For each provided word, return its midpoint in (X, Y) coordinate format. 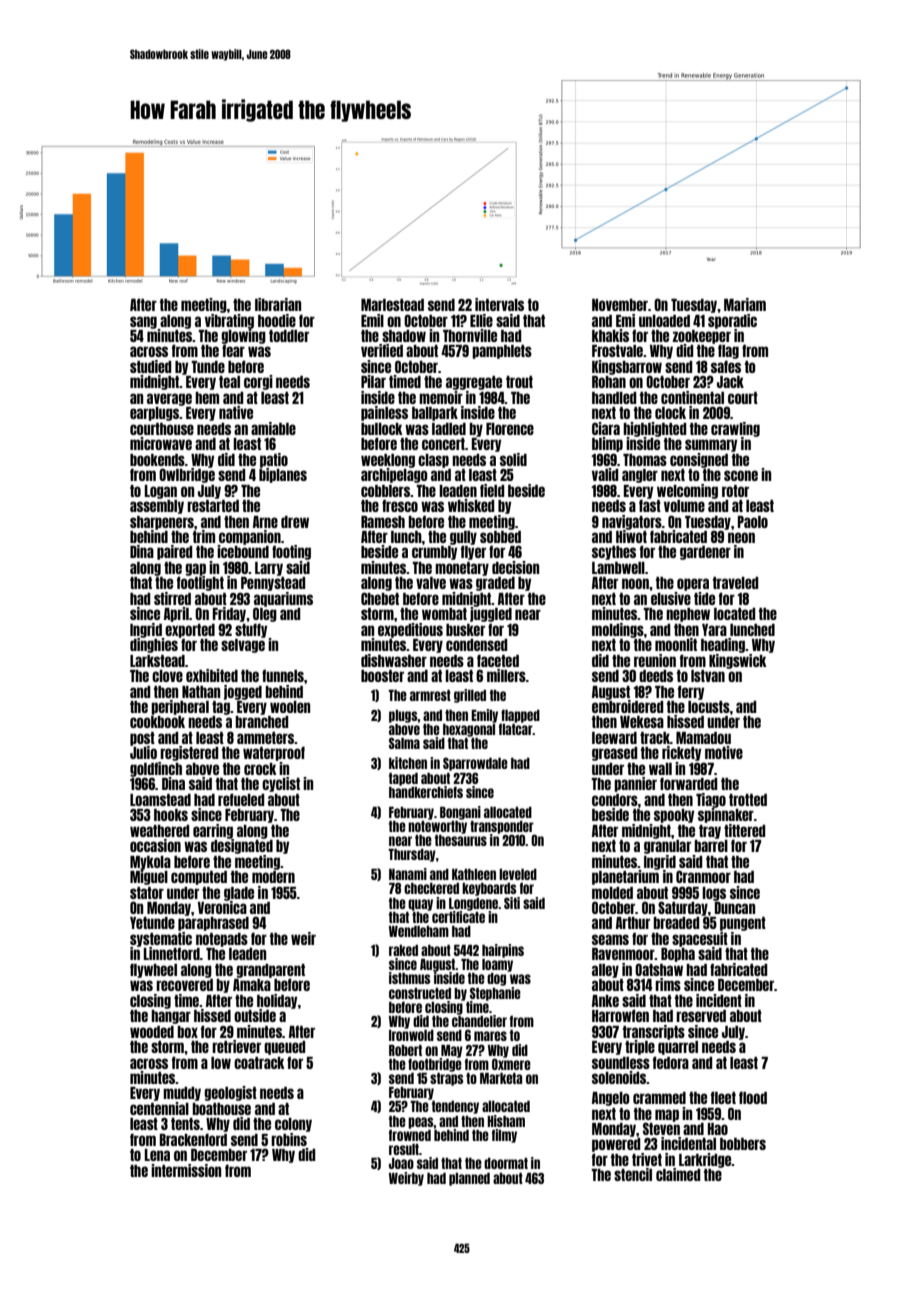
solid (513, 459)
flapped (520, 716)
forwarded (689, 783)
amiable (273, 428)
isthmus (410, 978)
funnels (283, 675)
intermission (186, 1170)
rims (668, 984)
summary (711, 445)
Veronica (222, 907)
